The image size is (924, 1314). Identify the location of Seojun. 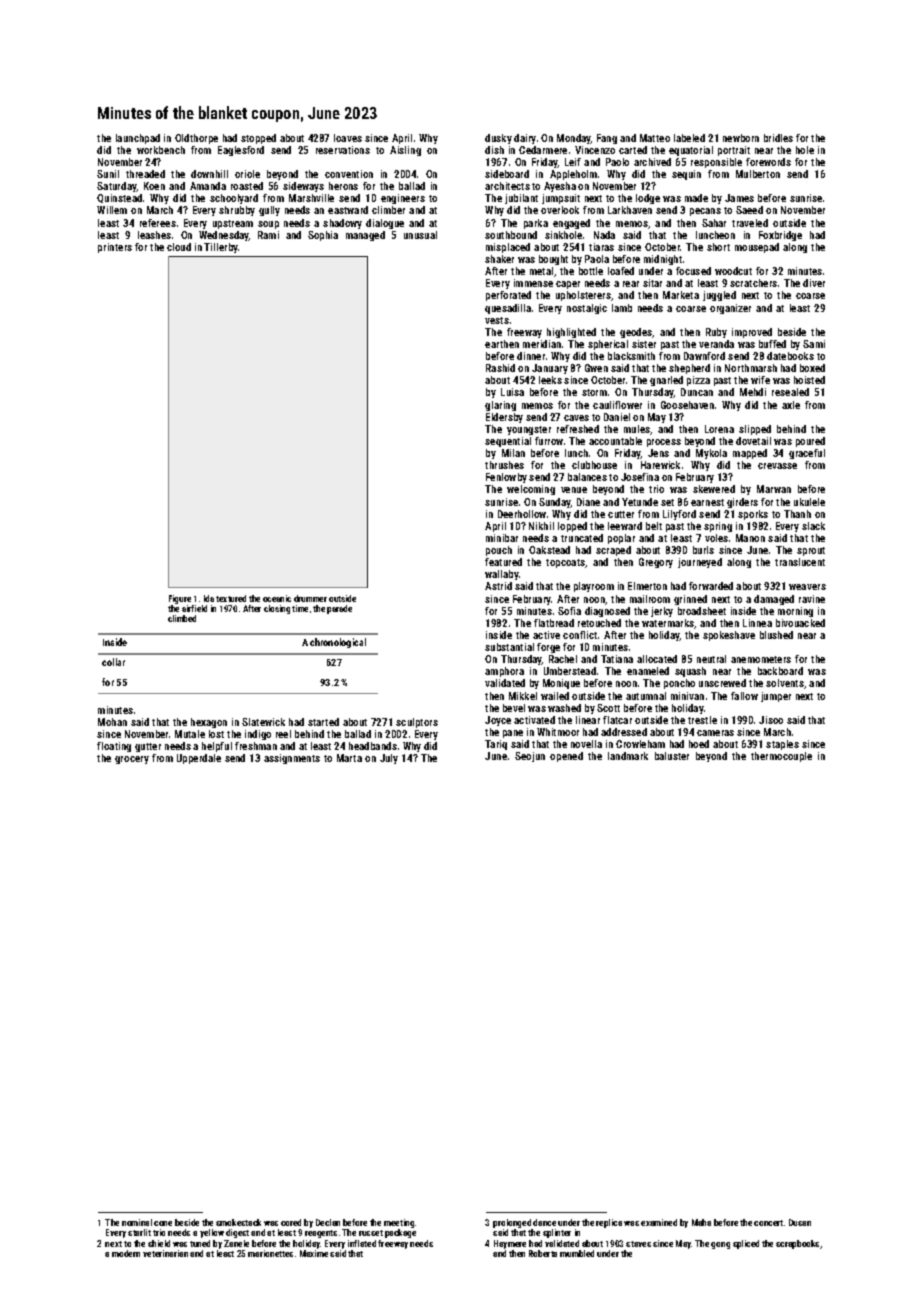
(530, 757).
